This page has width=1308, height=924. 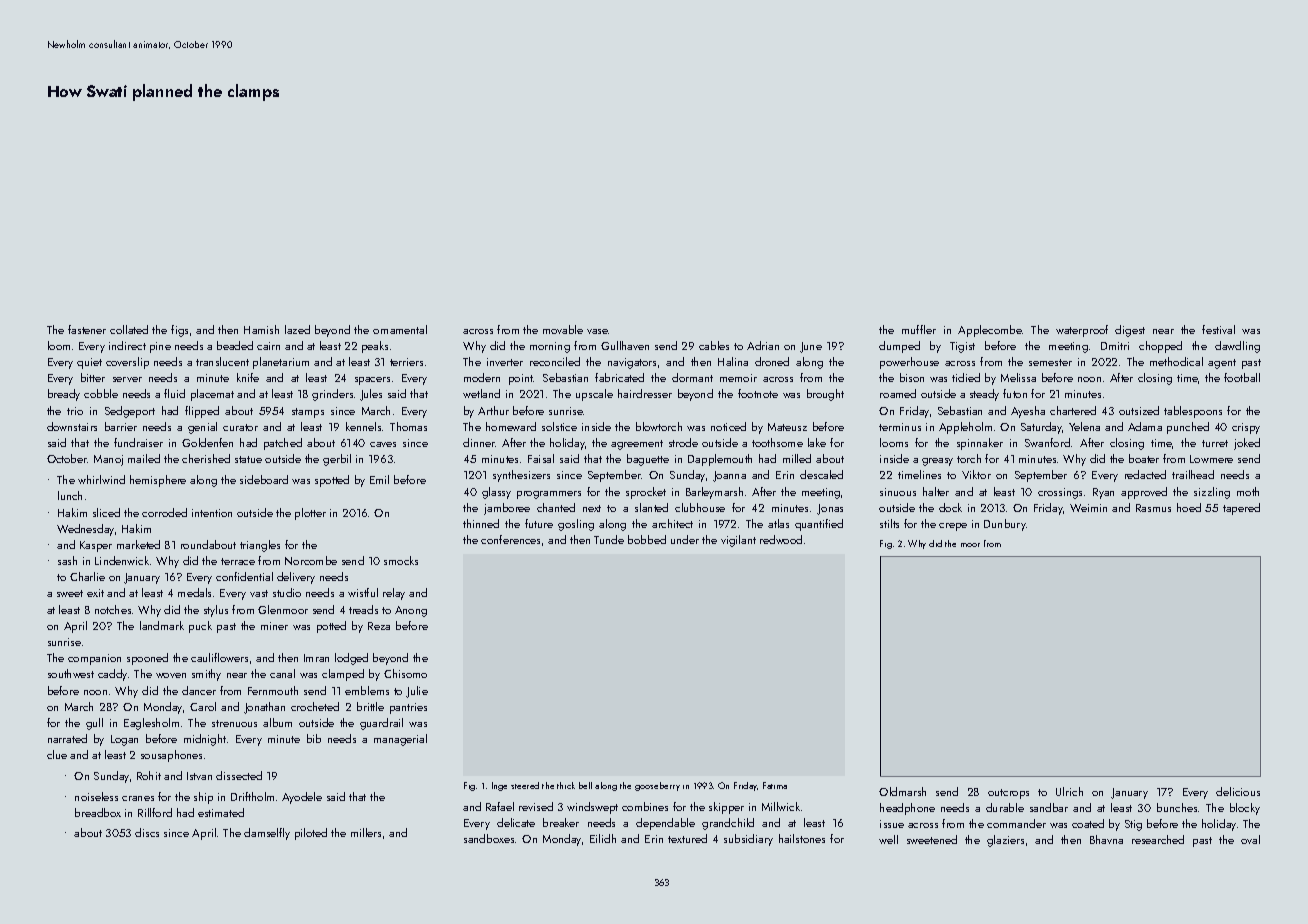 What do you see at coordinates (261, 329) in the page?
I see `Hamish` at bounding box center [261, 329].
